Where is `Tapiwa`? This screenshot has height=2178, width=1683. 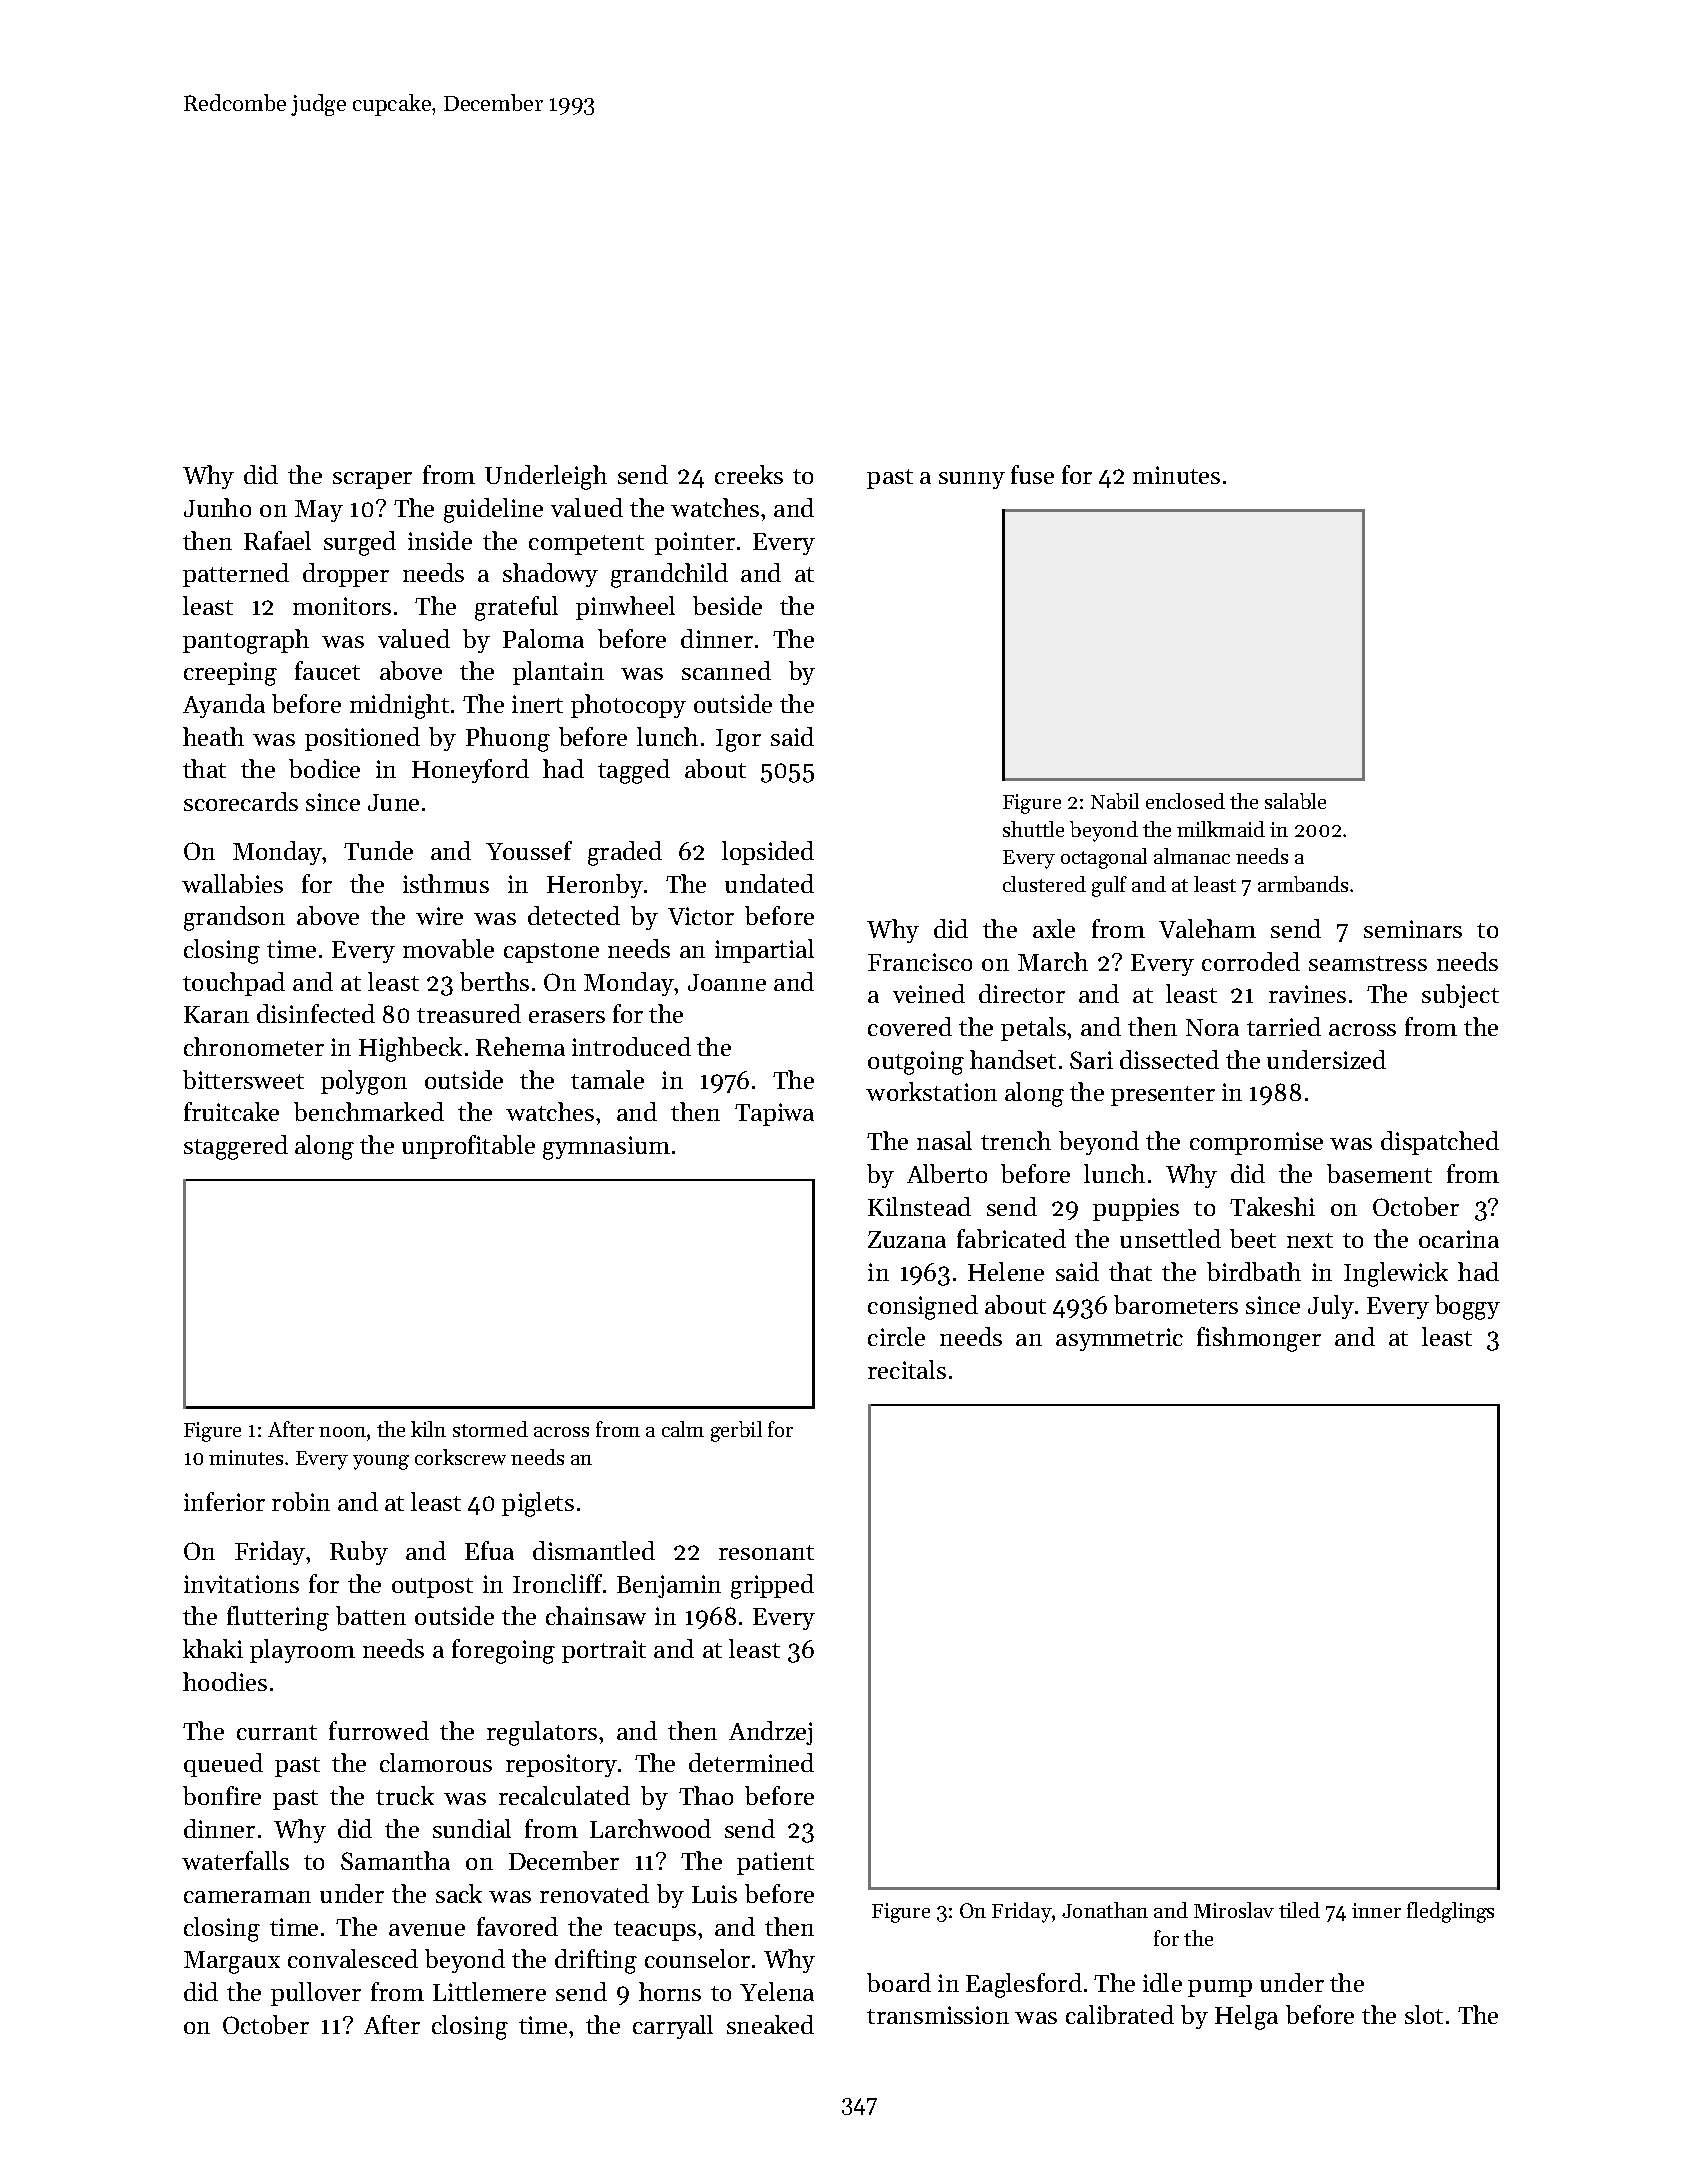
Tapiwa is located at coordinates (774, 1114).
